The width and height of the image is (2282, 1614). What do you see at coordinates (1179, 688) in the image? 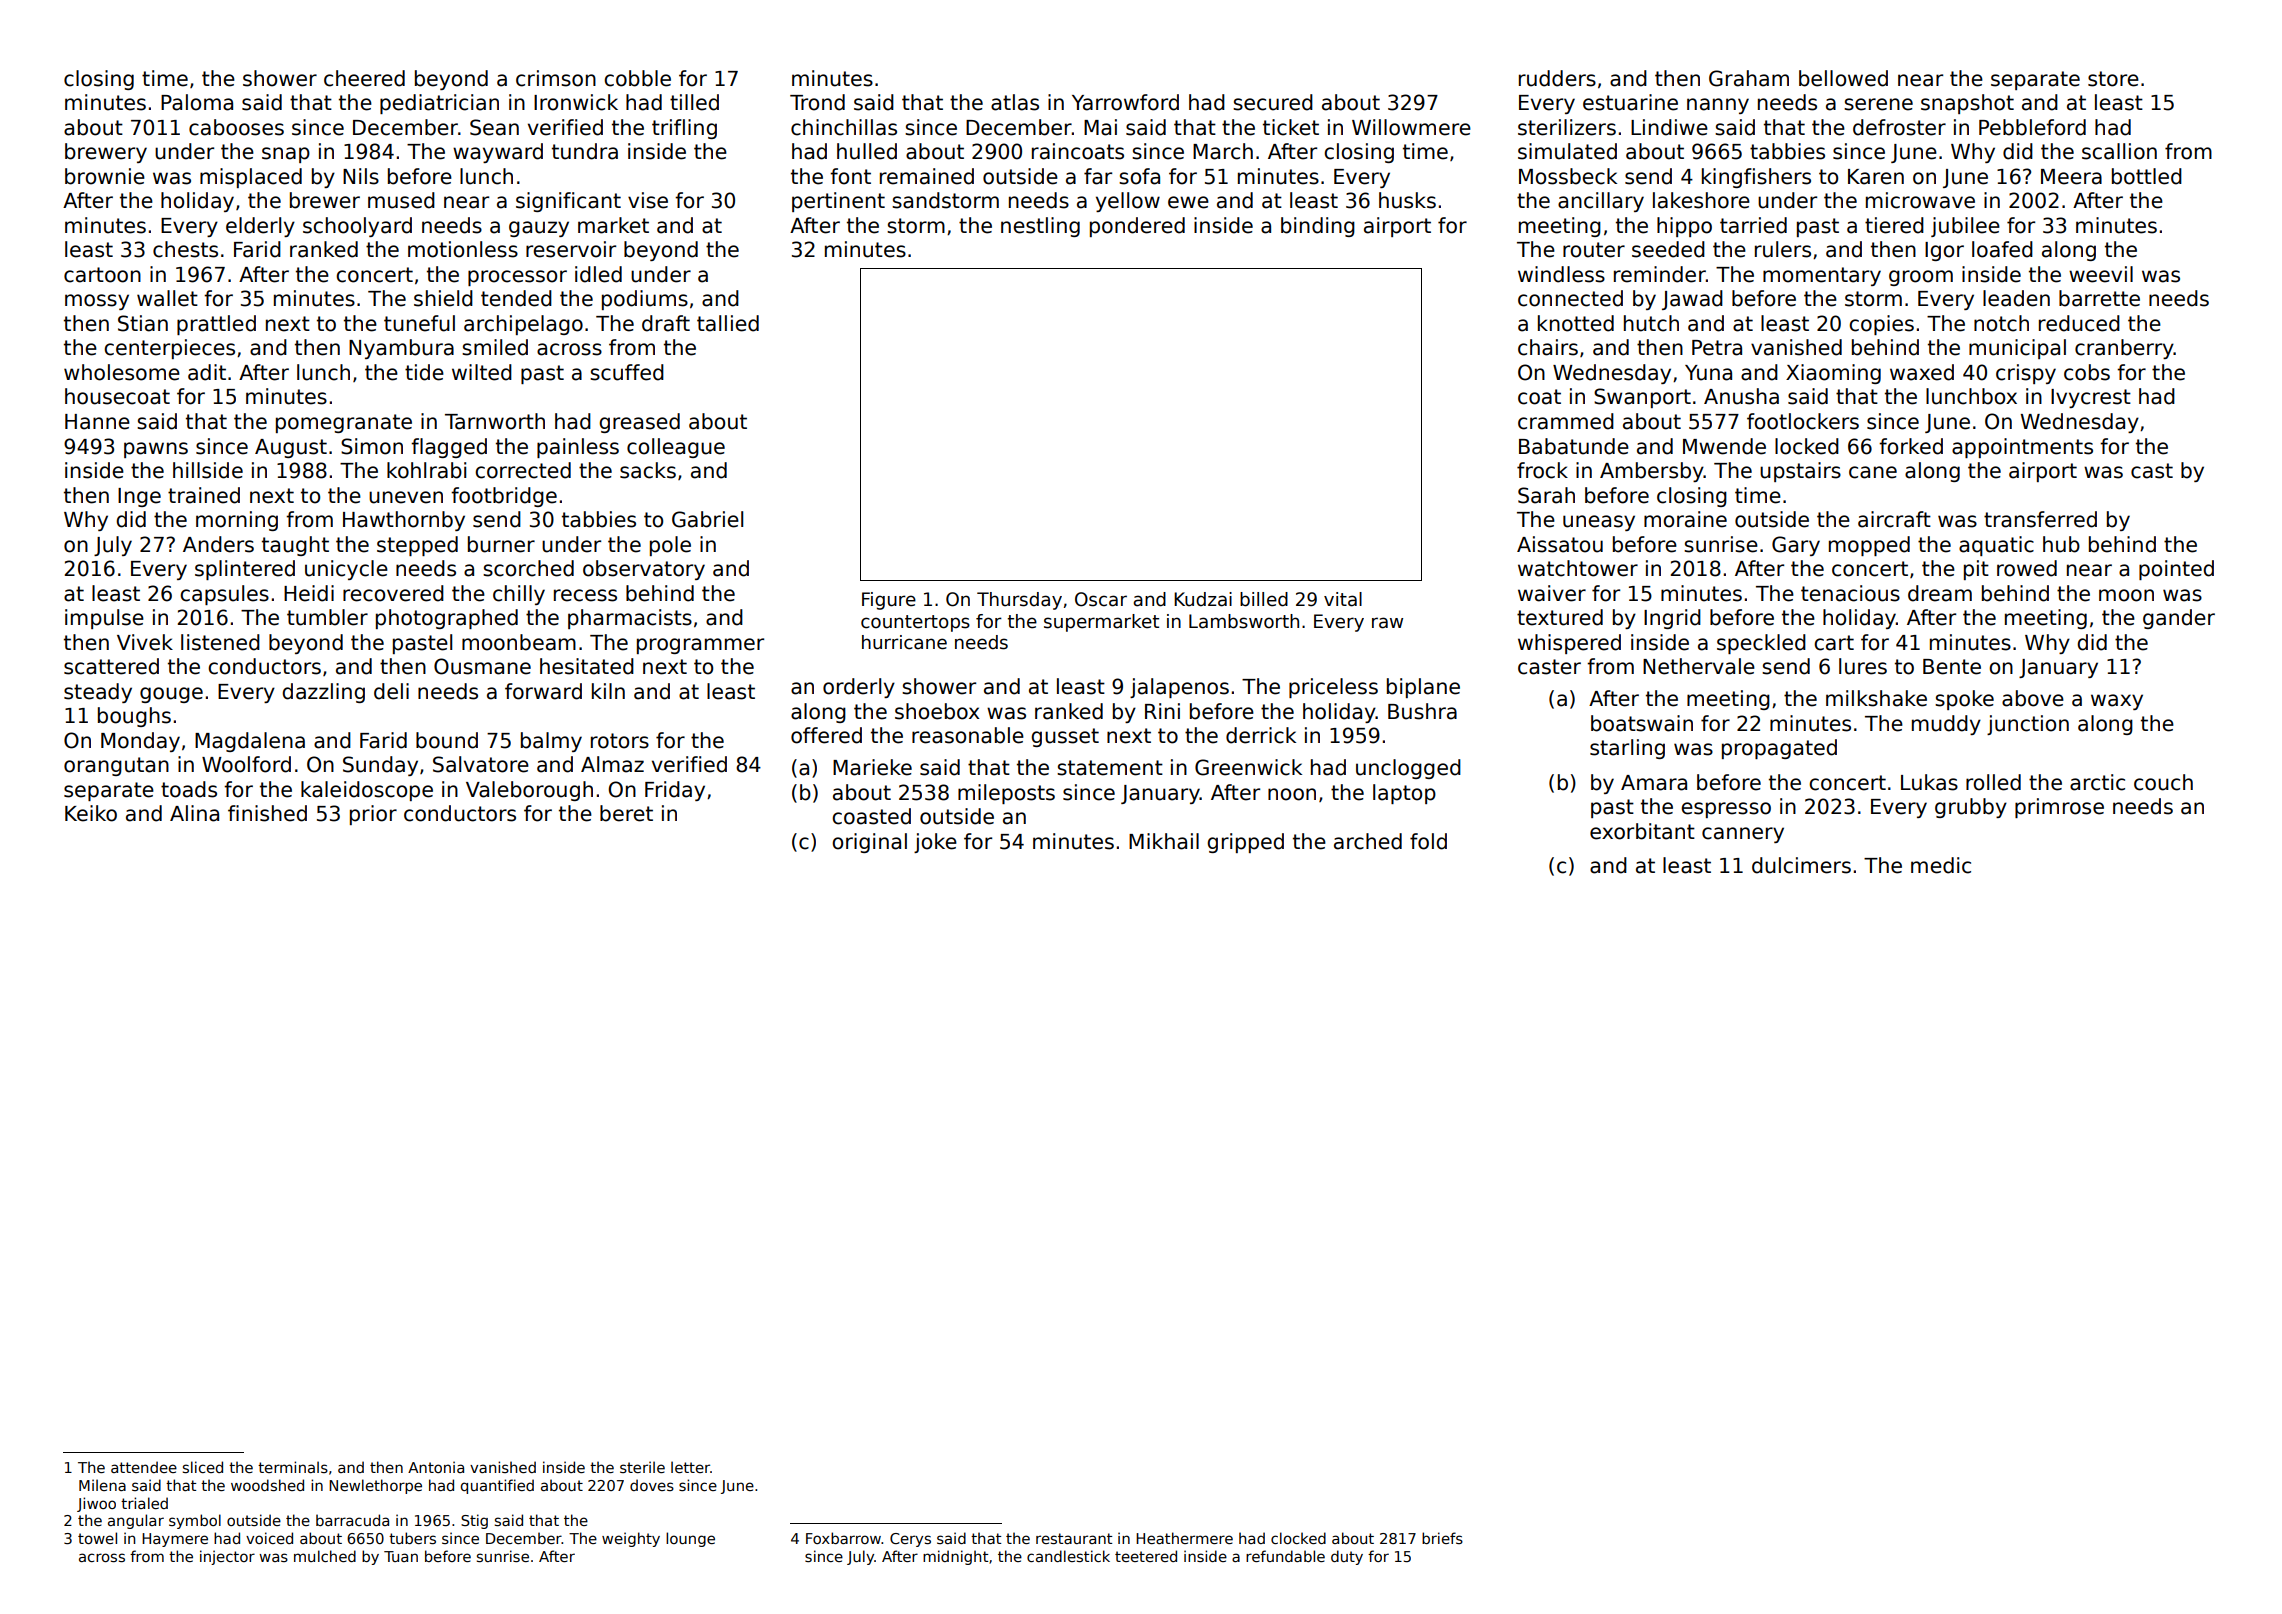
I see `jalapenos` at bounding box center [1179, 688].
